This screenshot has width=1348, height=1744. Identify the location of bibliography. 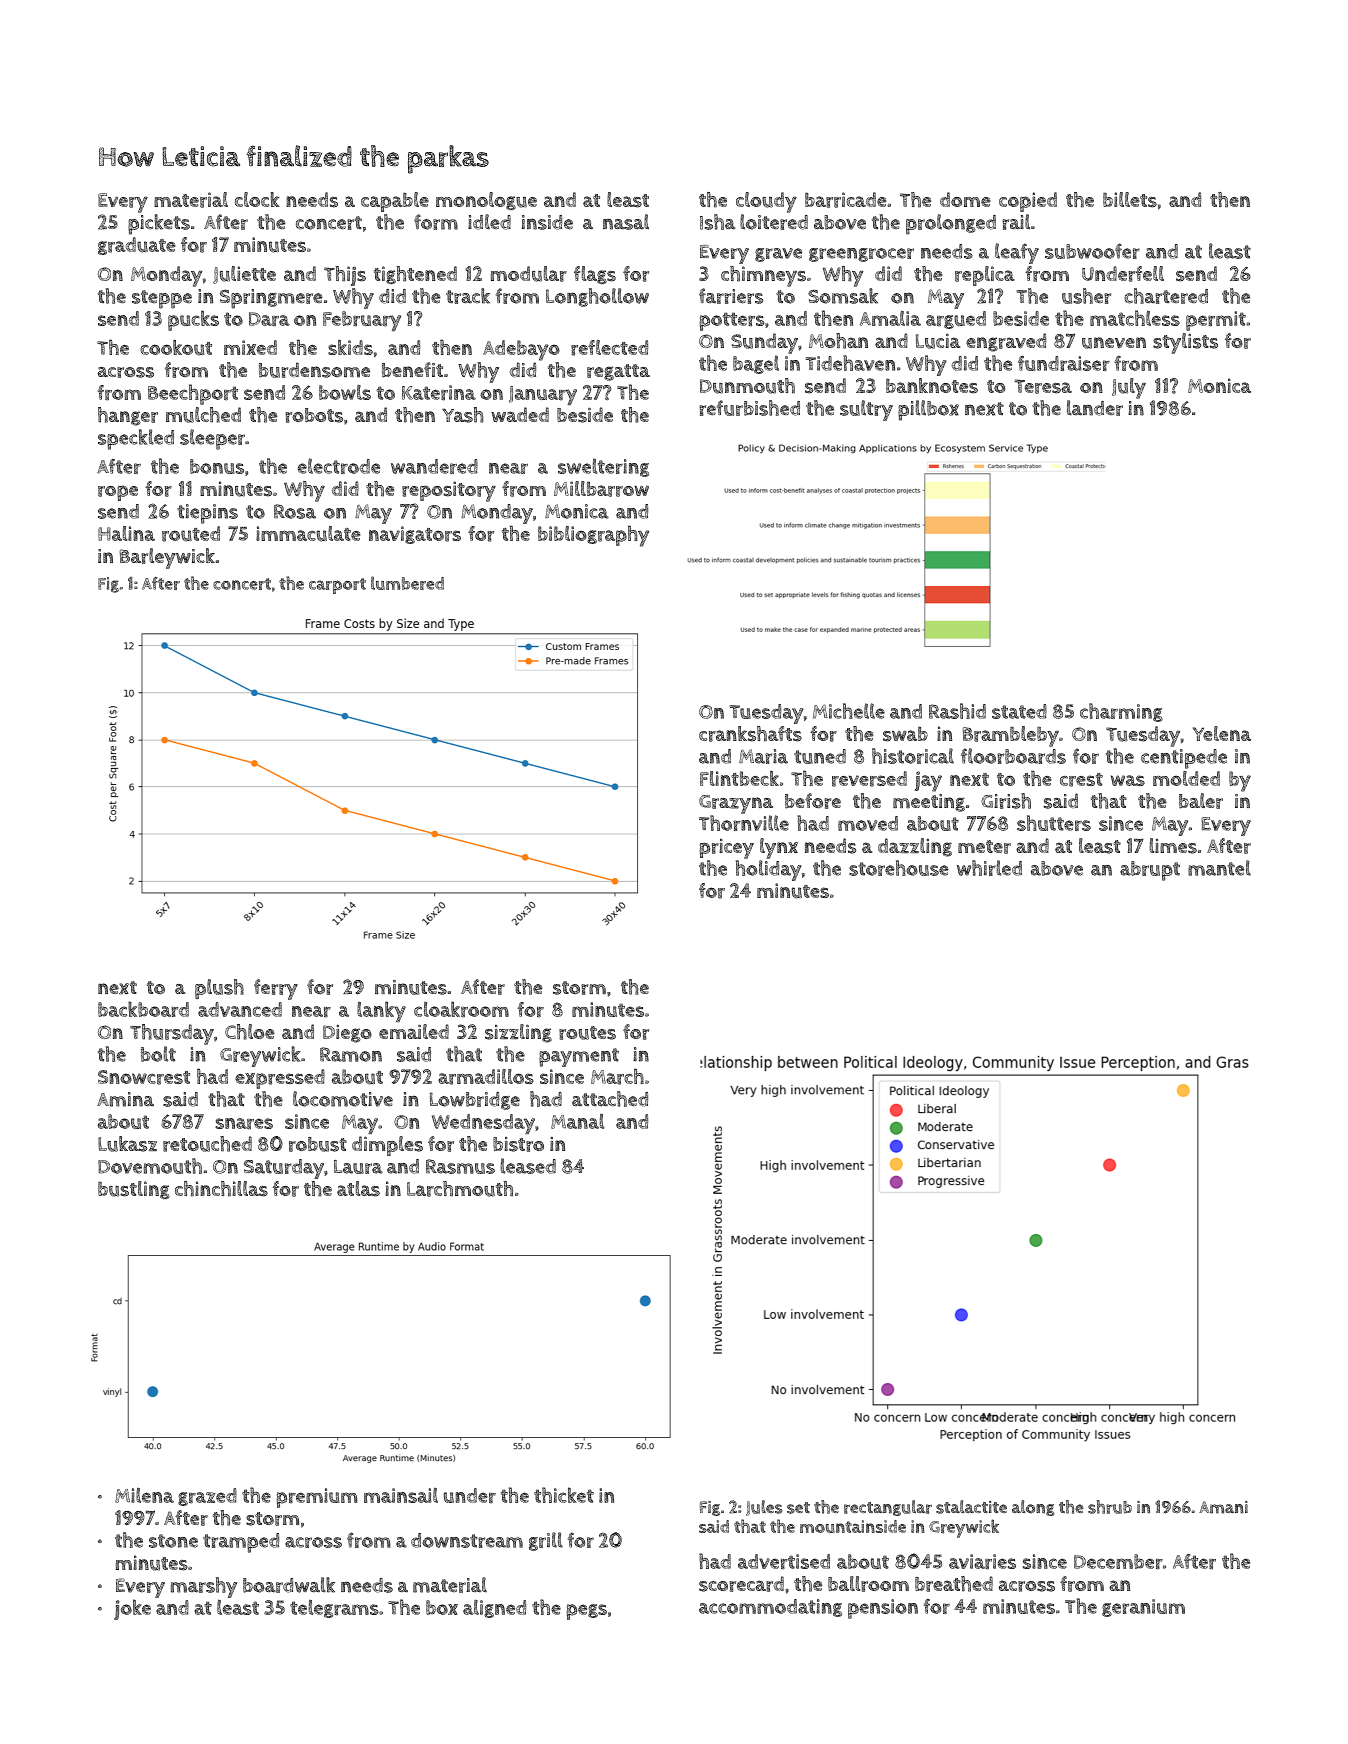
(593, 536).
